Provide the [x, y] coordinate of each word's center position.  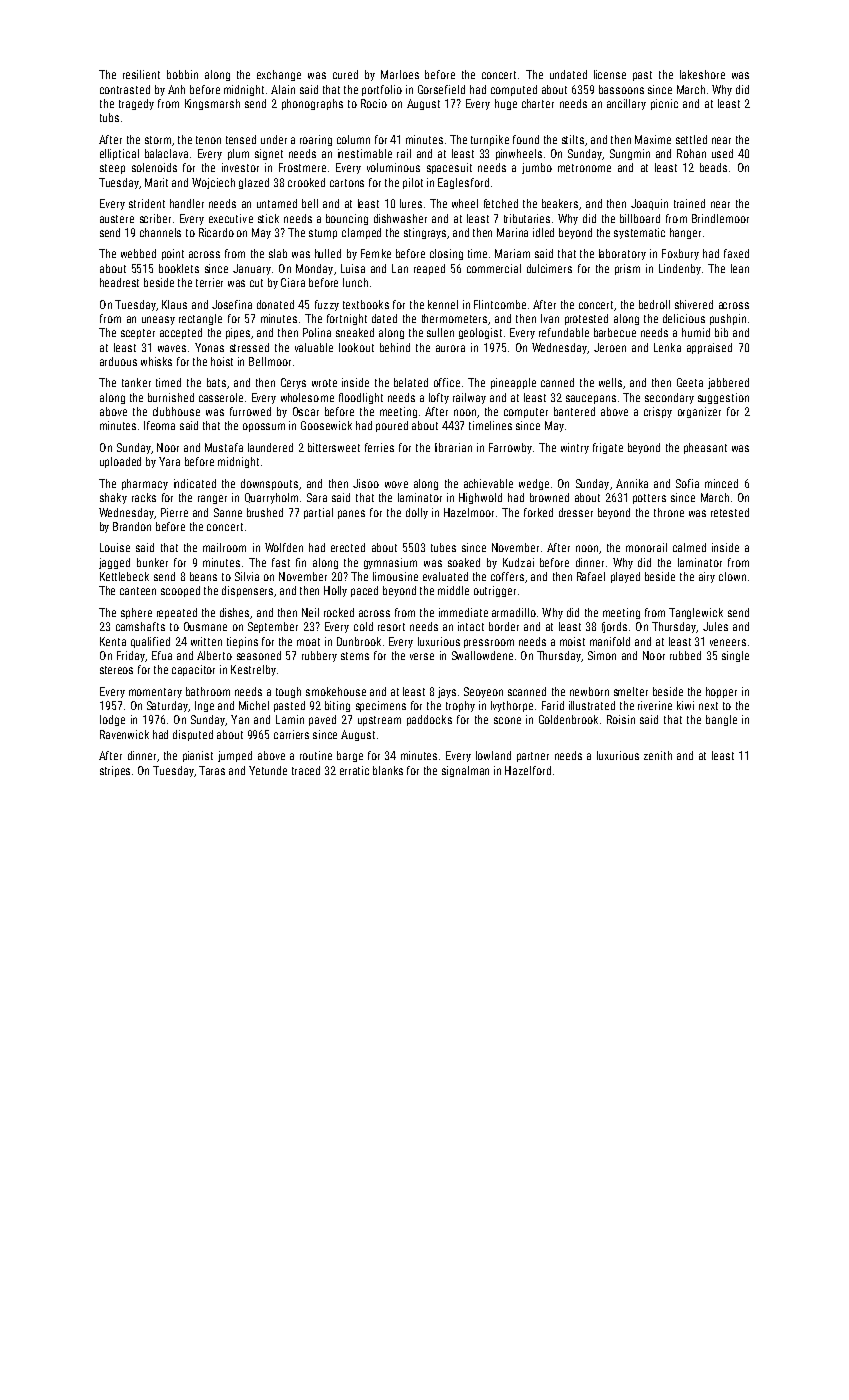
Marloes [400, 74]
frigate [608, 448]
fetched [501, 203]
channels [160, 232]
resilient [141, 74]
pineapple [513, 383]
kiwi [685, 705]
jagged [114, 563]
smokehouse [336, 691]
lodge [112, 720]
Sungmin [630, 154]
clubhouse [176, 411]
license [610, 74]
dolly [417, 513]
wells [610, 382]
